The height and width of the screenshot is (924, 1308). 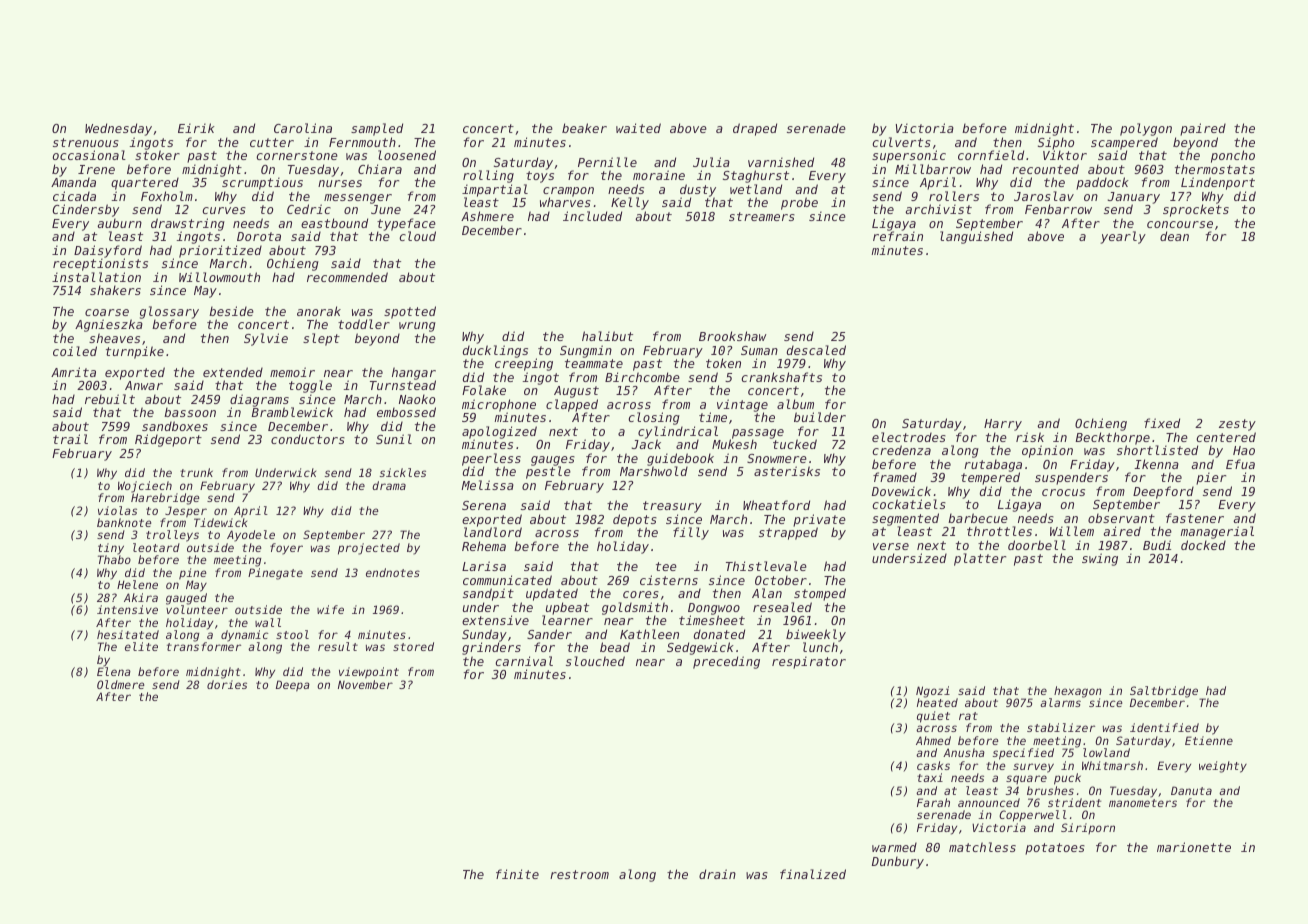 I want to click on anorak, so click(x=319, y=311).
